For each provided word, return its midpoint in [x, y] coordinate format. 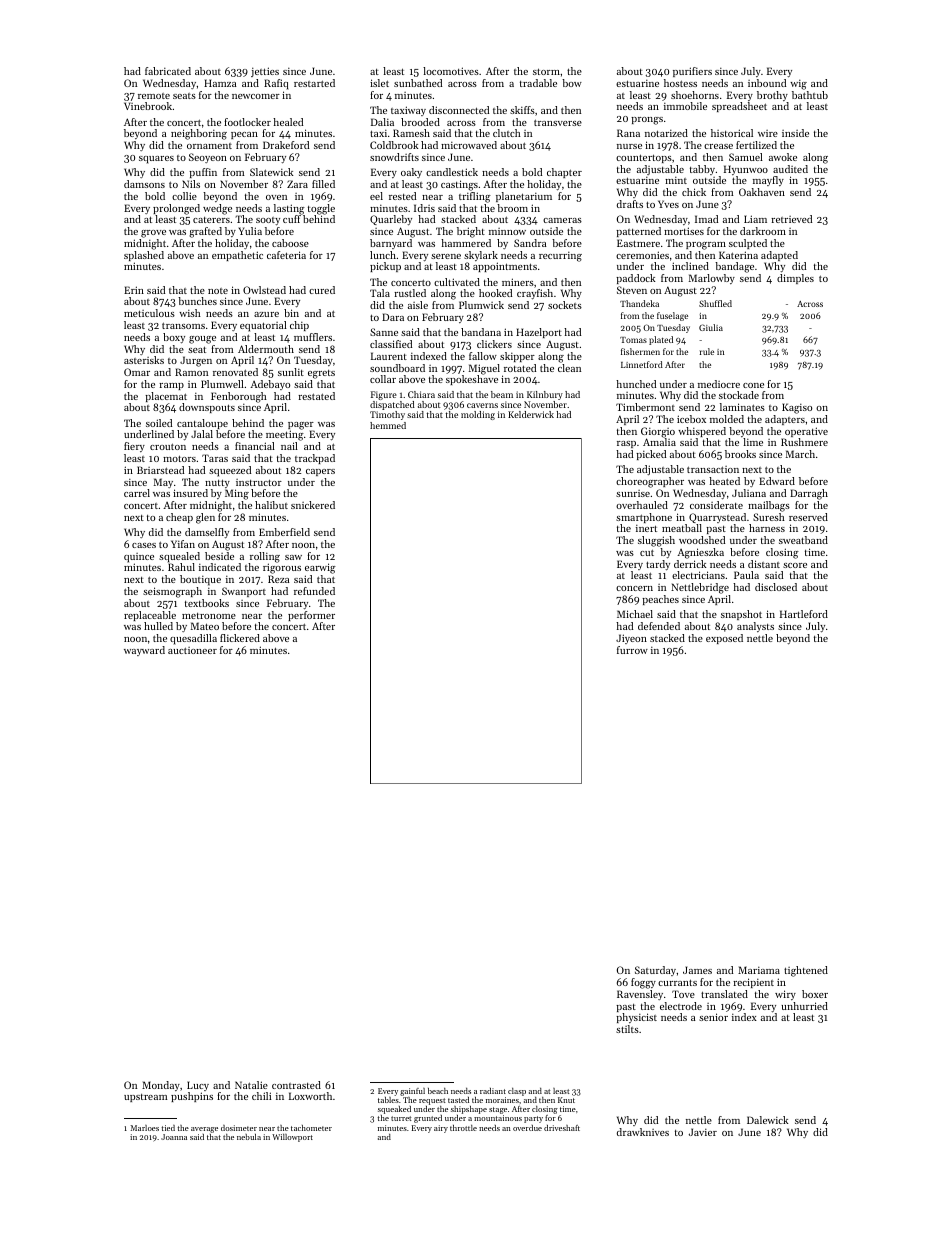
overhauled [642, 505]
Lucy [198, 1086]
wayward [144, 651]
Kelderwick [531, 414]
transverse [558, 122]
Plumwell [222, 384]
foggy [643, 983]
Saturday [655, 971]
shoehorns [695, 95]
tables [388, 1100]
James [697, 970]
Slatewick [271, 172]
